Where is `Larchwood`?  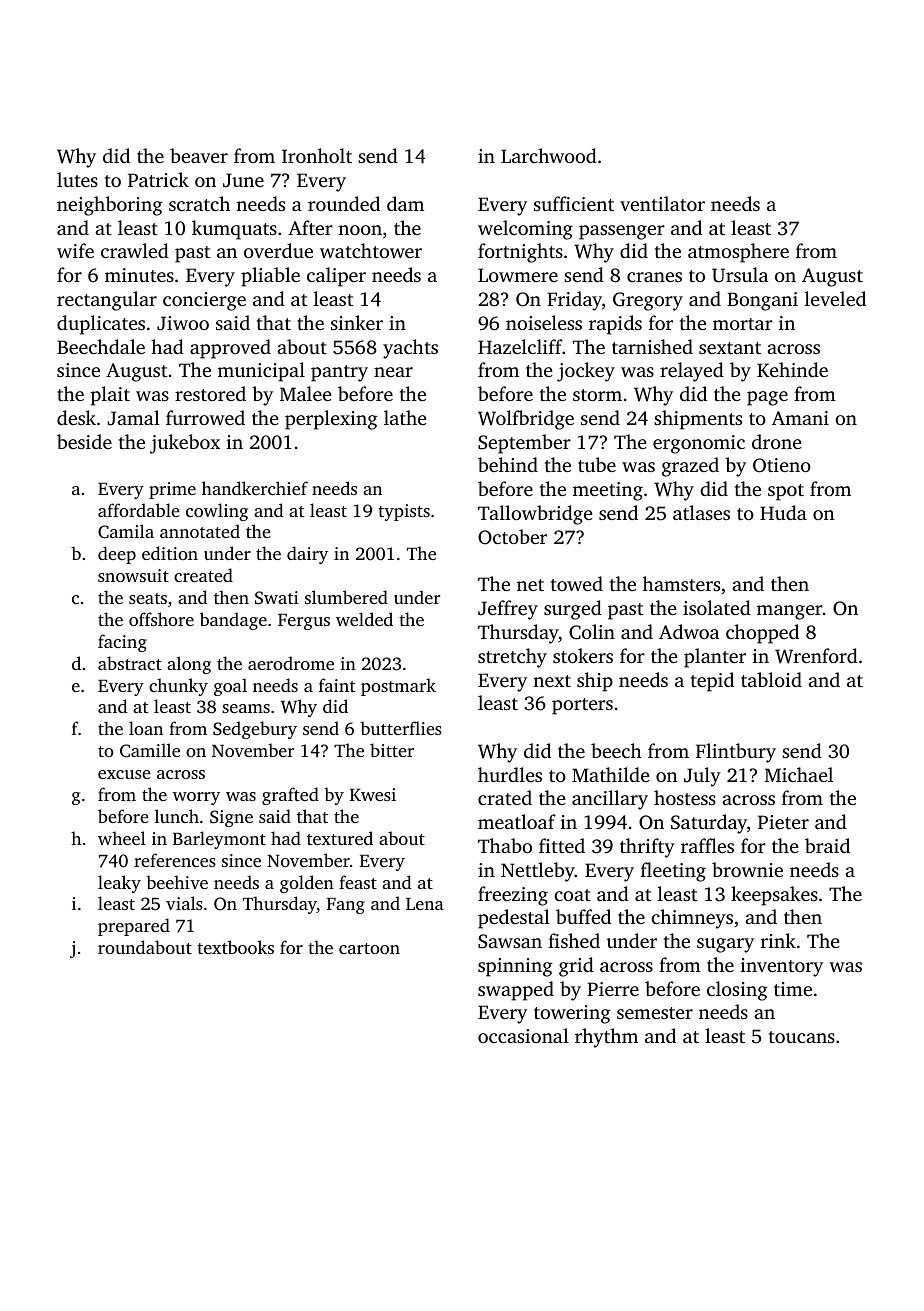 Larchwood is located at coordinates (549, 155).
